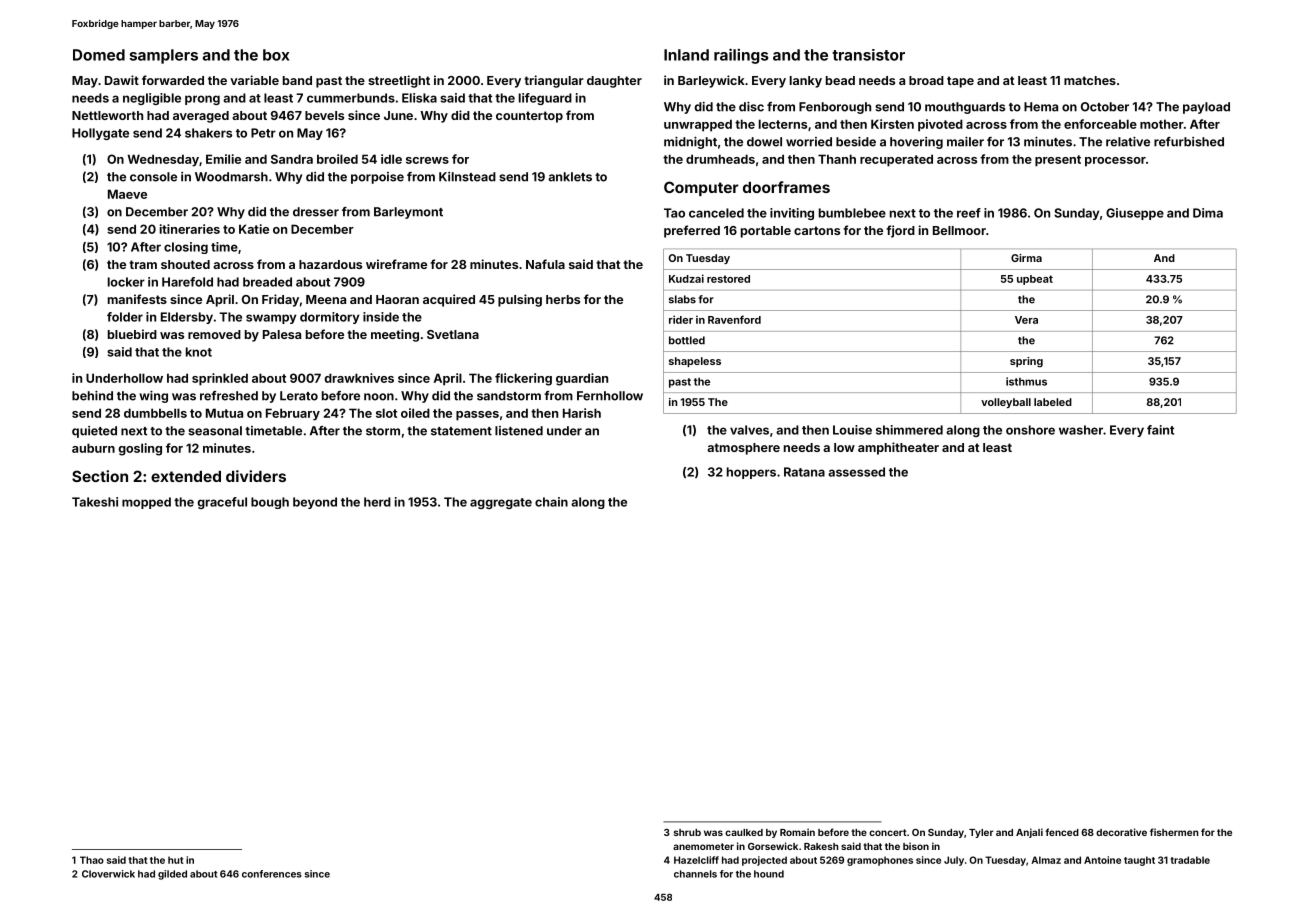 The height and width of the image is (924, 1308). Describe the element at coordinates (888, 832) in the image. I see `concert` at that location.
